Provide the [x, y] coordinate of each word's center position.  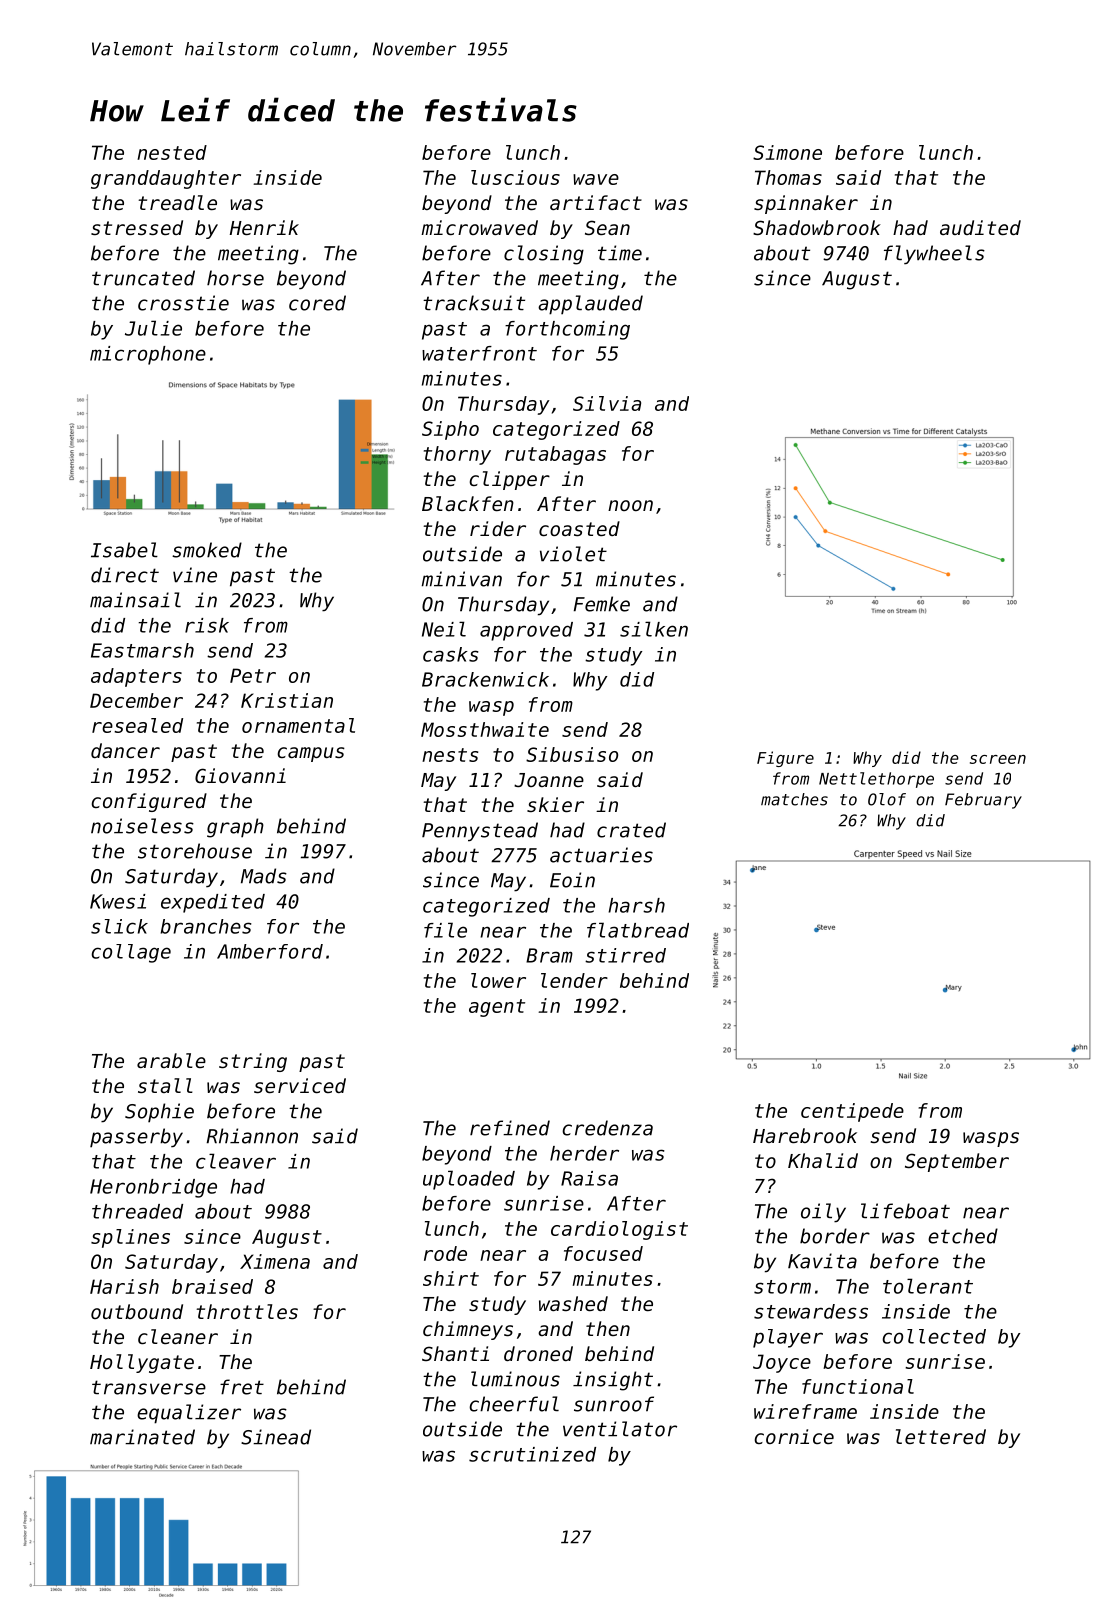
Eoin [572, 880]
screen [998, 759]
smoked [207, 550]
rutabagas [555, 455]
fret [242, 1387]
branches [206, 926]
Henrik [264, 227]
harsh [636, 905]
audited [980, 227]
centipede [852, 1112]
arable [171, 1060]
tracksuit [474, 303]
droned [538, 1353]
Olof [887, 799]
